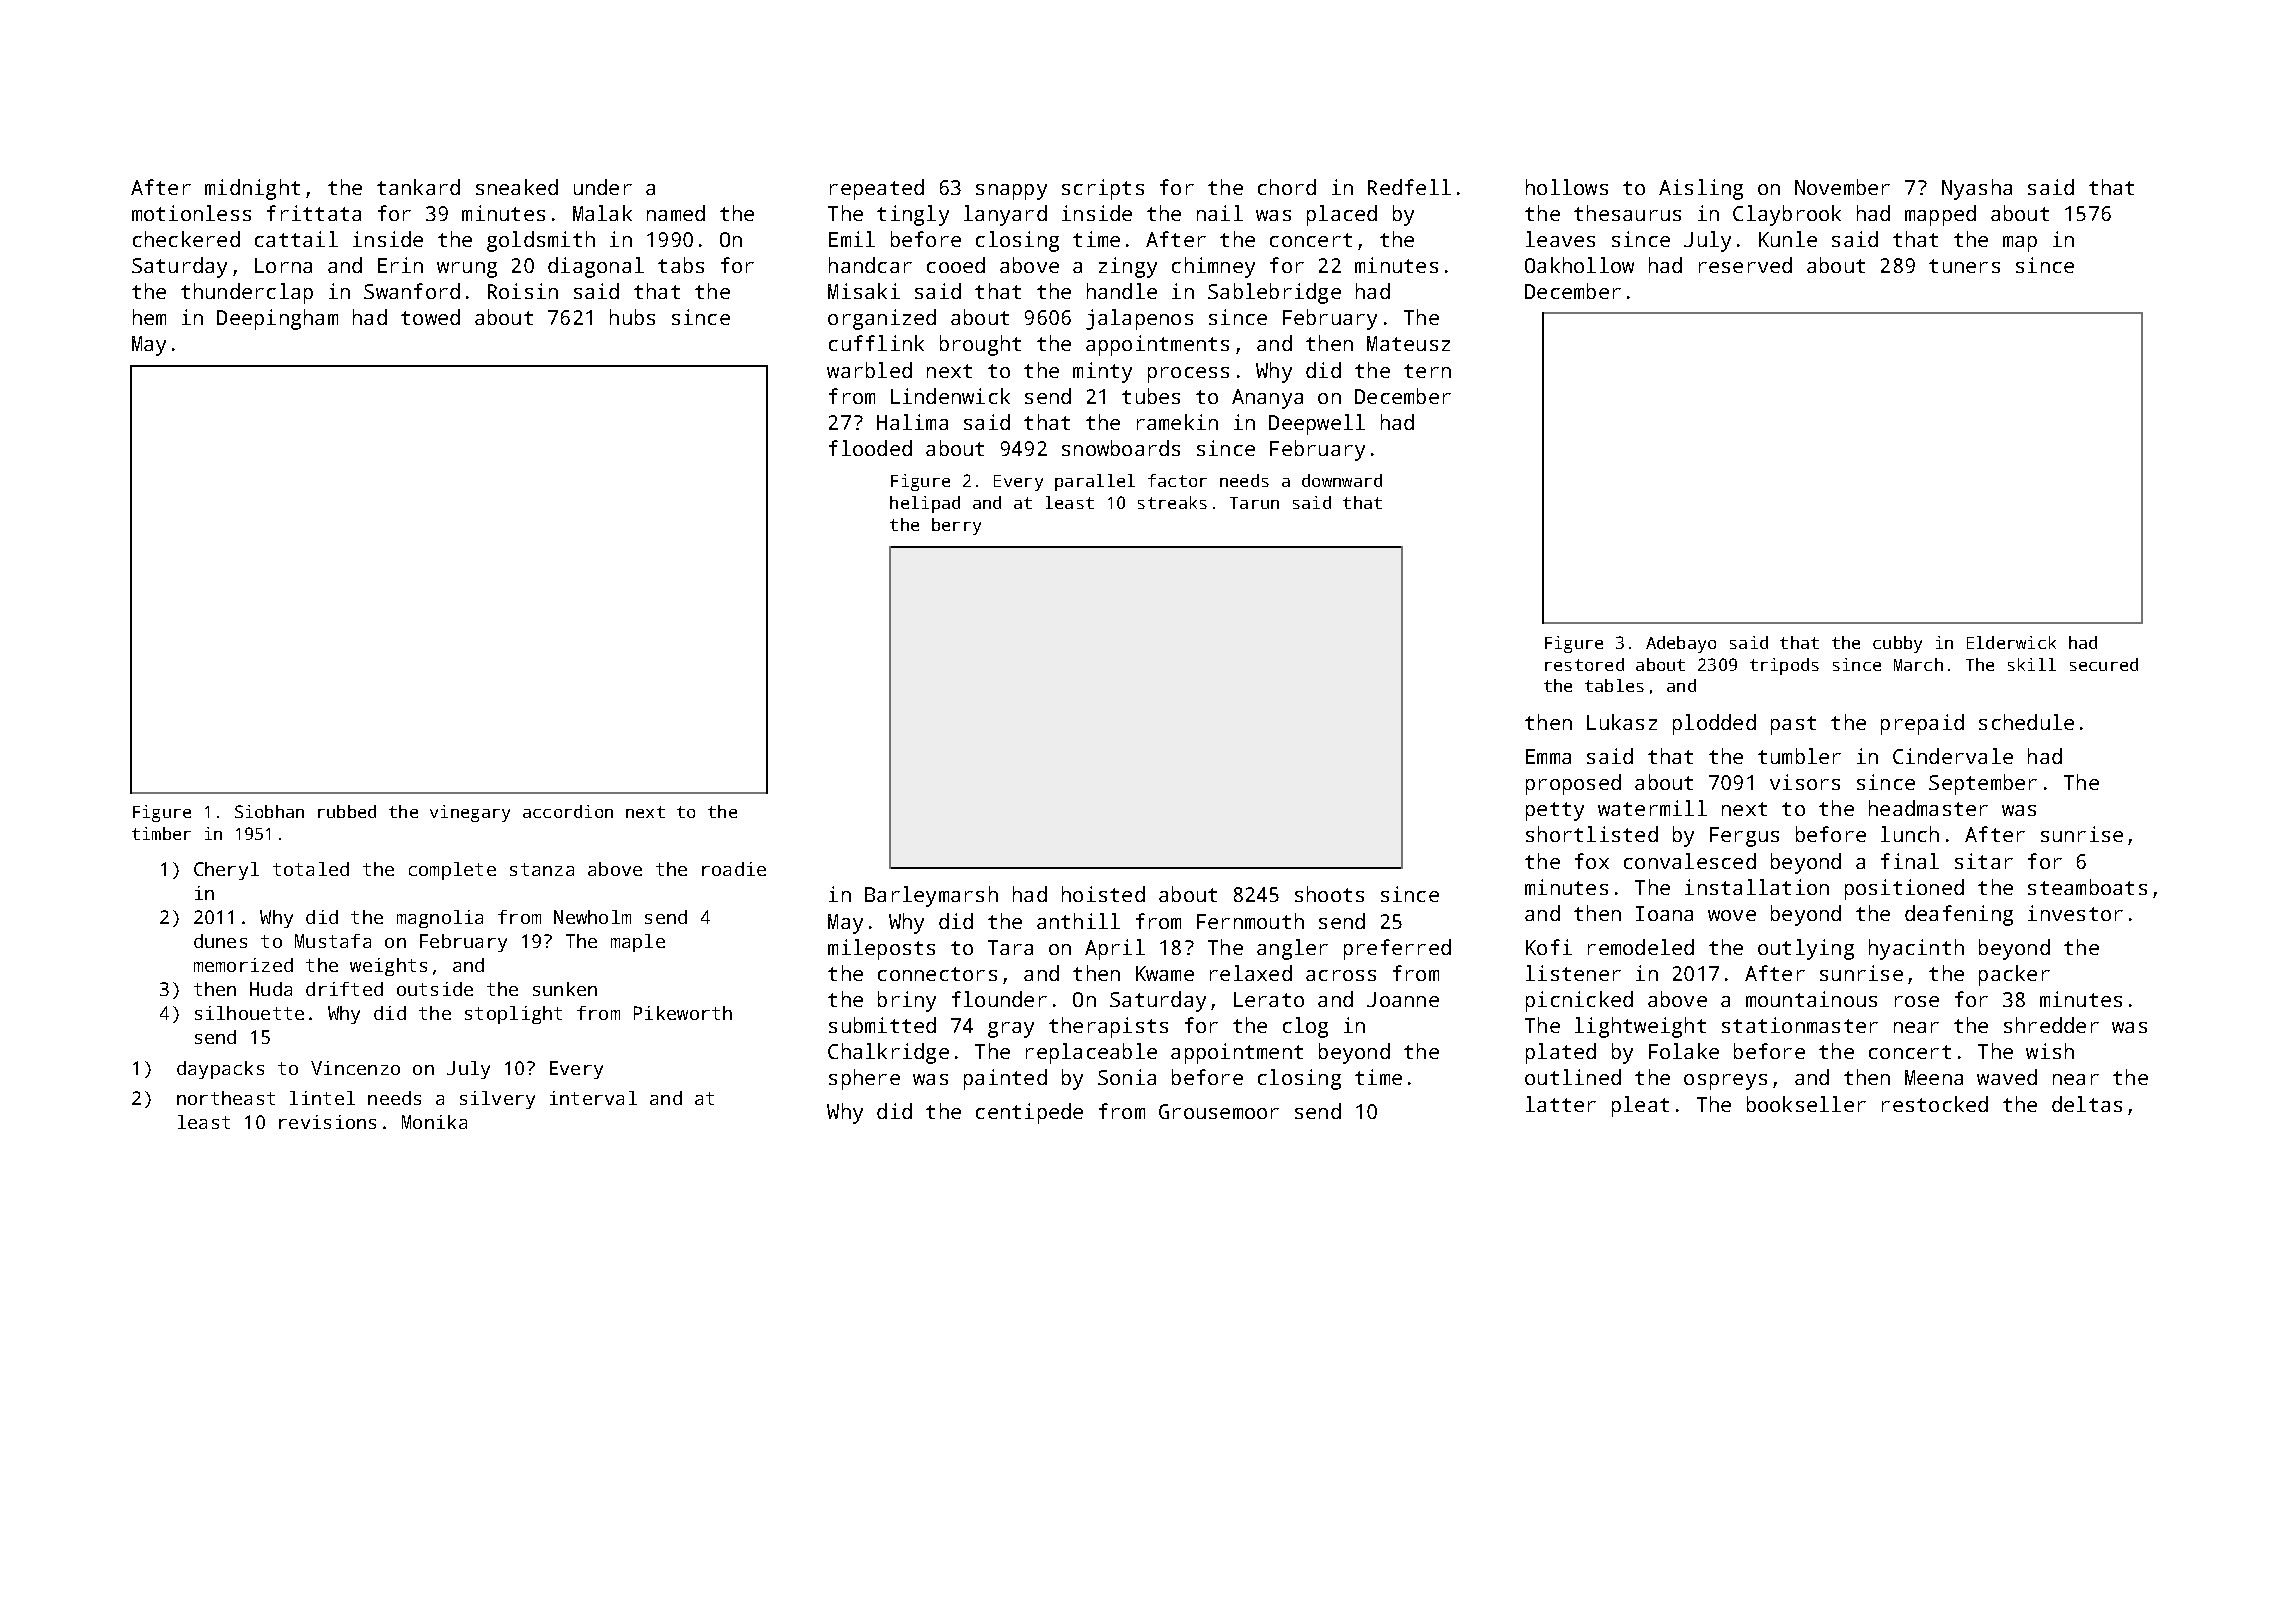 This page has width=2292, height=1620. What do you see at coordinates (1254, 503) in the page?
I see `Tarun` at bounding box center [1254, 503].
